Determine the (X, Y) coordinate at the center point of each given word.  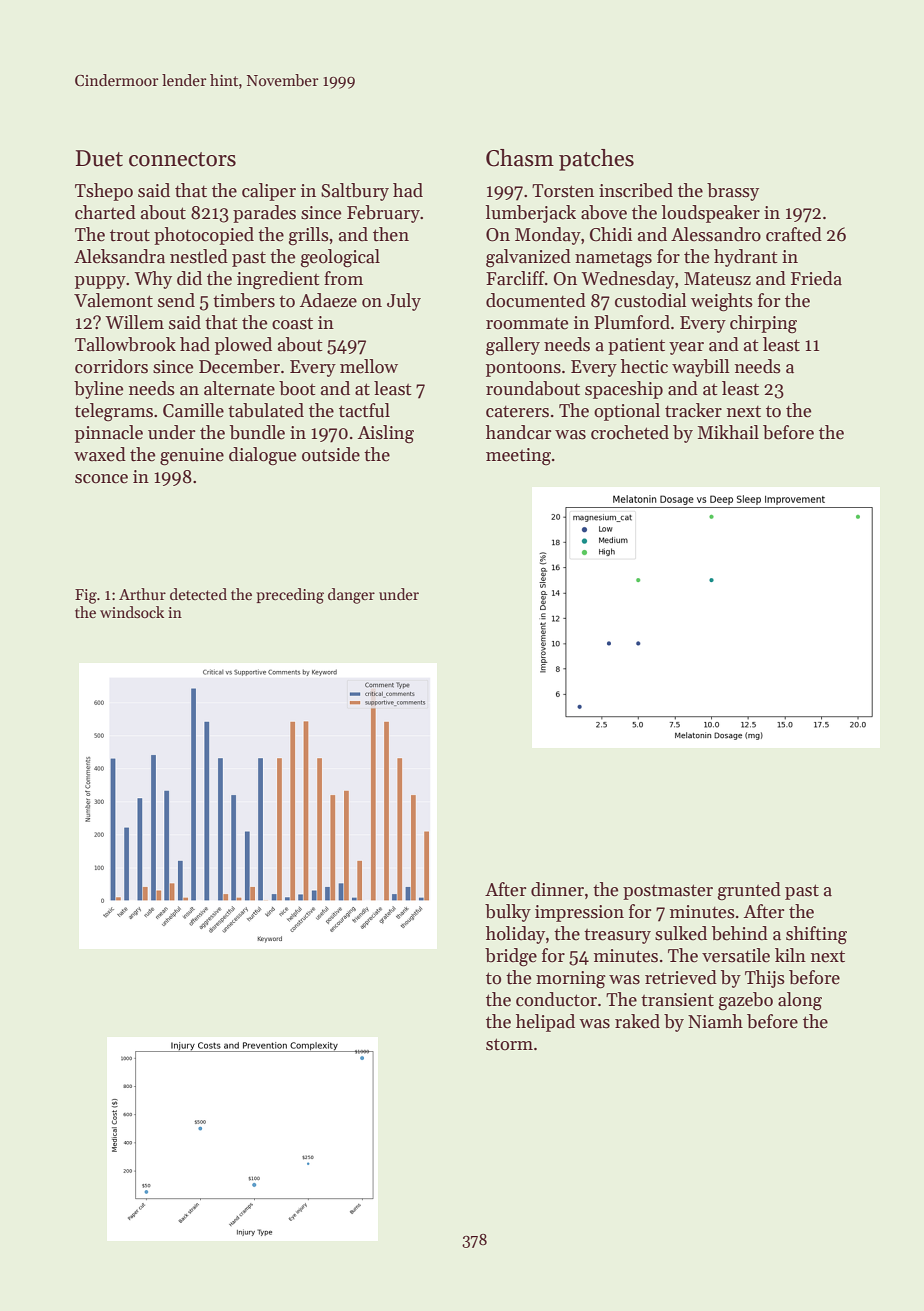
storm (509, 1044)
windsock (132, 612)
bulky (508, 913)
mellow (369, 366)
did (189, 278)
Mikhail (728, 432)
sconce (101, 479)
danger (351, 596)
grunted (749, 891)
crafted (794, 234)
